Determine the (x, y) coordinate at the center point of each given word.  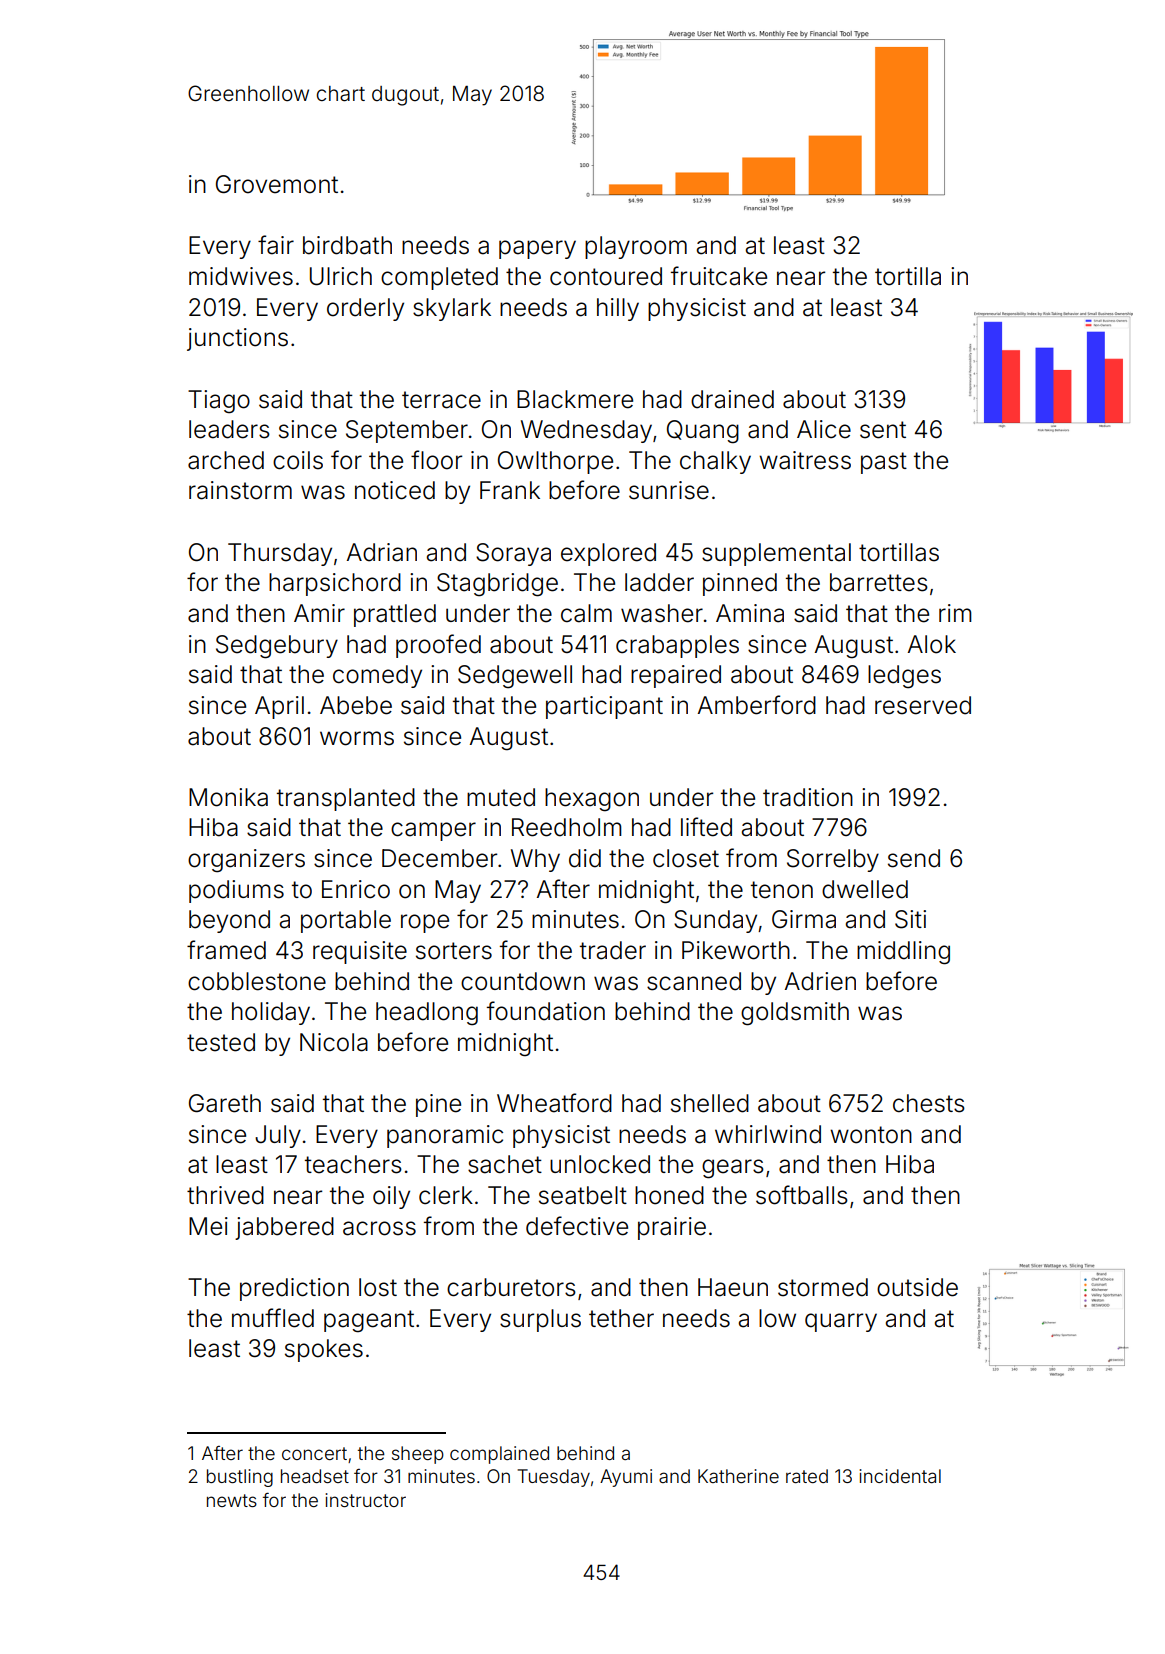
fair (276, 245)
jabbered (284, 1228)
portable (346, 921)
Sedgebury (277, 647)
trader (613, 950)
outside (917, 1287)
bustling (240, 1478)
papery (537, 249)
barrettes (879, 582)
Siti (910, 919)
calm (586, 613)
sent (883, 430)
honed (669, 1195)
